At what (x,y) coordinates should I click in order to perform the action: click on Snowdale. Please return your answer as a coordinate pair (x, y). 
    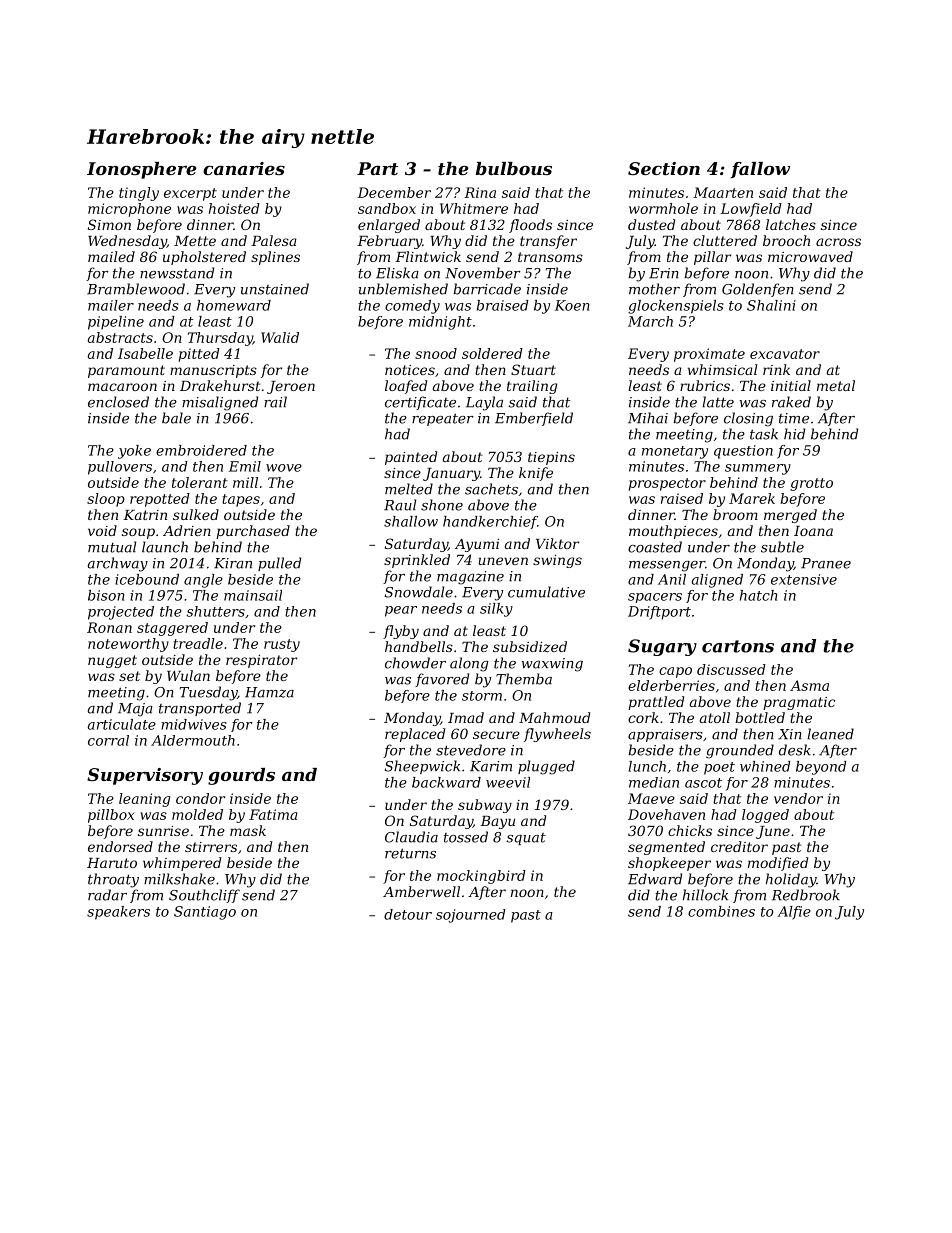
    Looking at the image, I should click on (419, 592).
